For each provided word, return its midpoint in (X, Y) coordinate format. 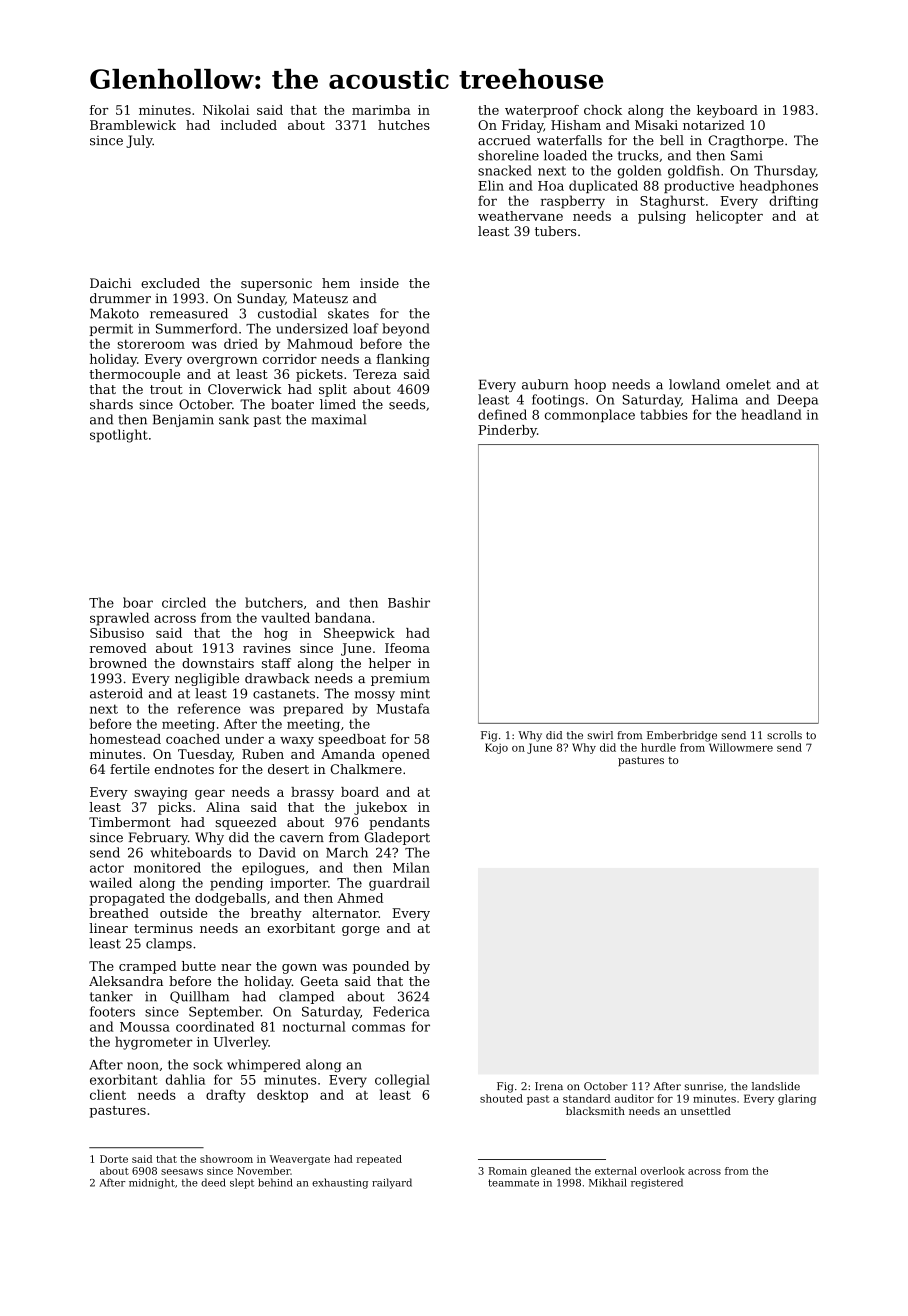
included (249, 125)
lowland (694, 384)
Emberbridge (682, 736)
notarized (714, 125)
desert (288, 769)
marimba (381, 110)
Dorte (114, 1159)
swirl (600, 735)
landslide (776, 1086)
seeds (407, 404)
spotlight (119, 436)
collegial (402, 1081)
